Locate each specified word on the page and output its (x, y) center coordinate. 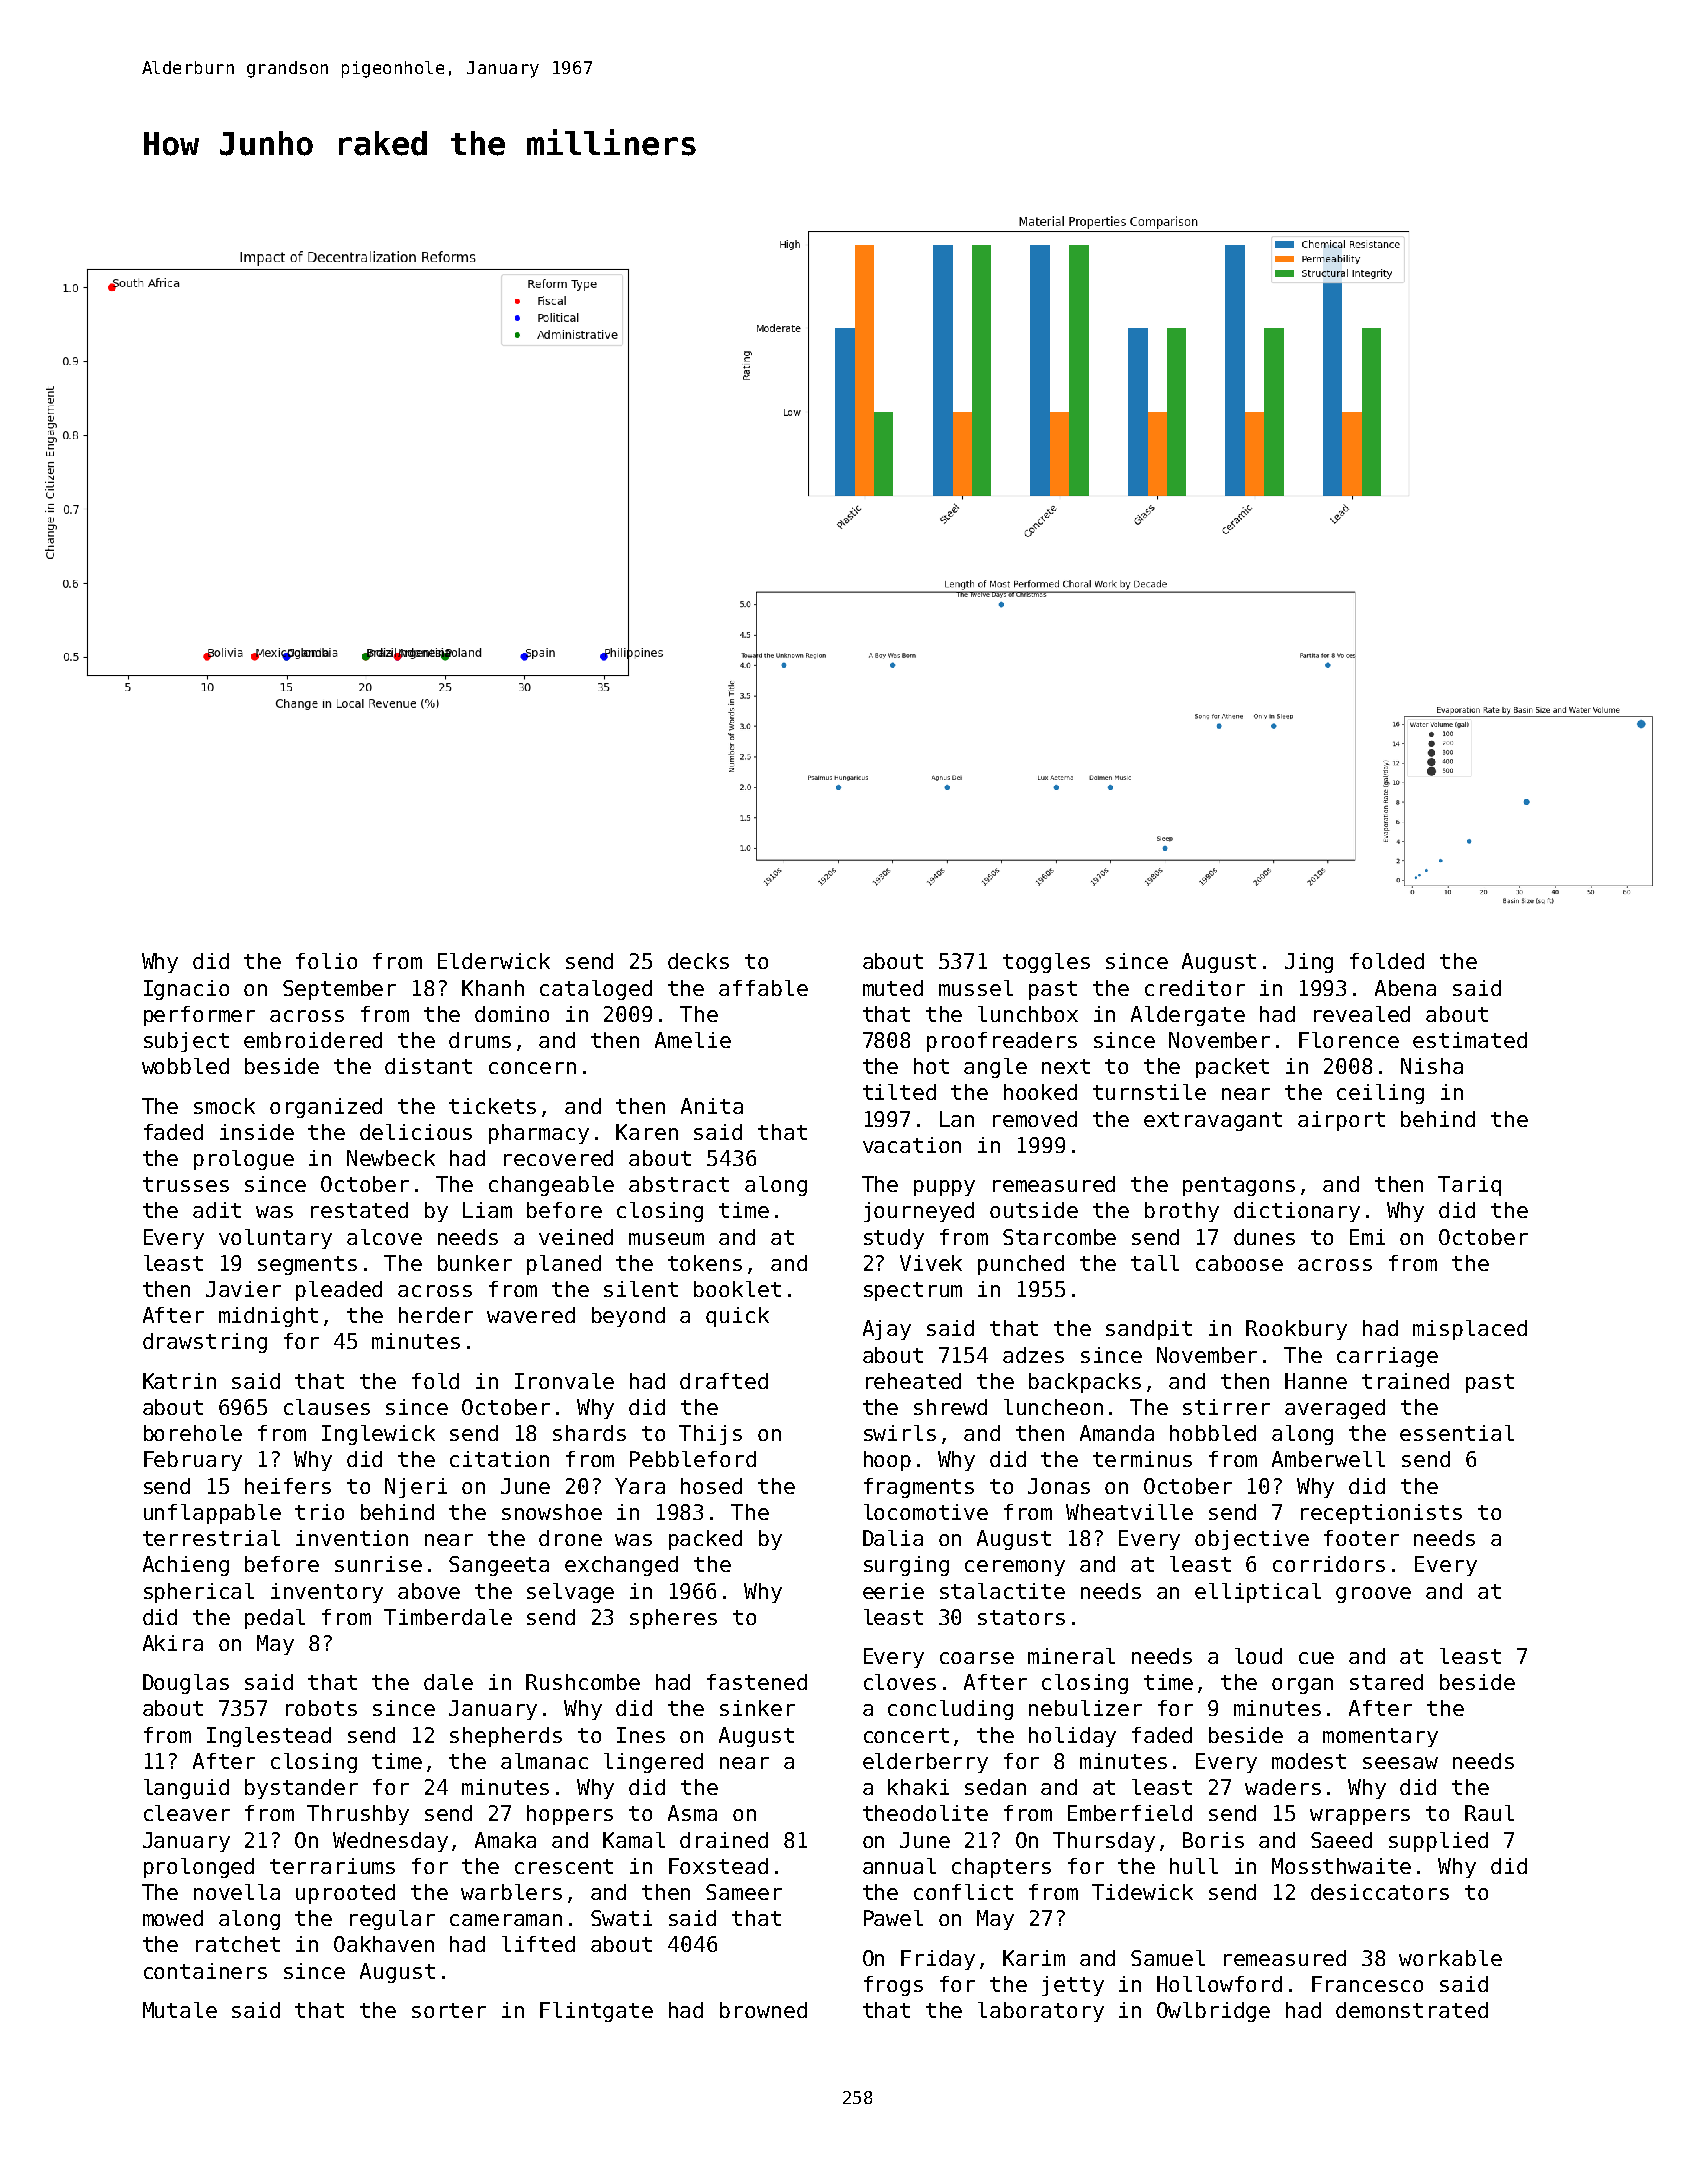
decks (698, 961)
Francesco (1367, 1984)
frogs (893, 1986)
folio (326, 961)
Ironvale (564, 1381)
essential (1457, 1433)
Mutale (180, 2010)
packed (705, 1540)
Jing (1309, 963)
